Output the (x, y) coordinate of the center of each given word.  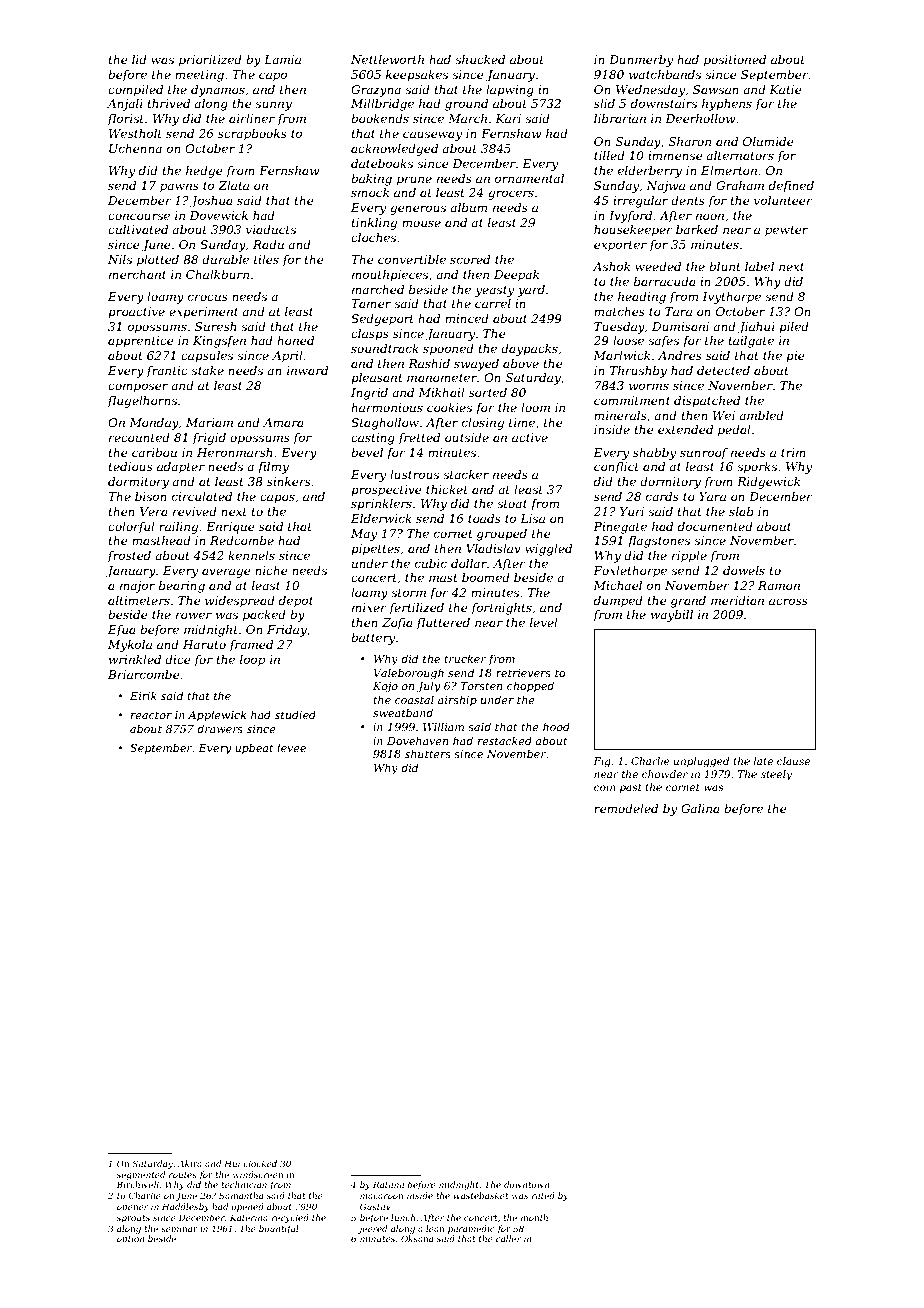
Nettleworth (387, 59)
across (788, 601)
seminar (179, 1228)
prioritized (210, 61)
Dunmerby (641, 61)
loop (252, 661)
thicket (447, 489)
